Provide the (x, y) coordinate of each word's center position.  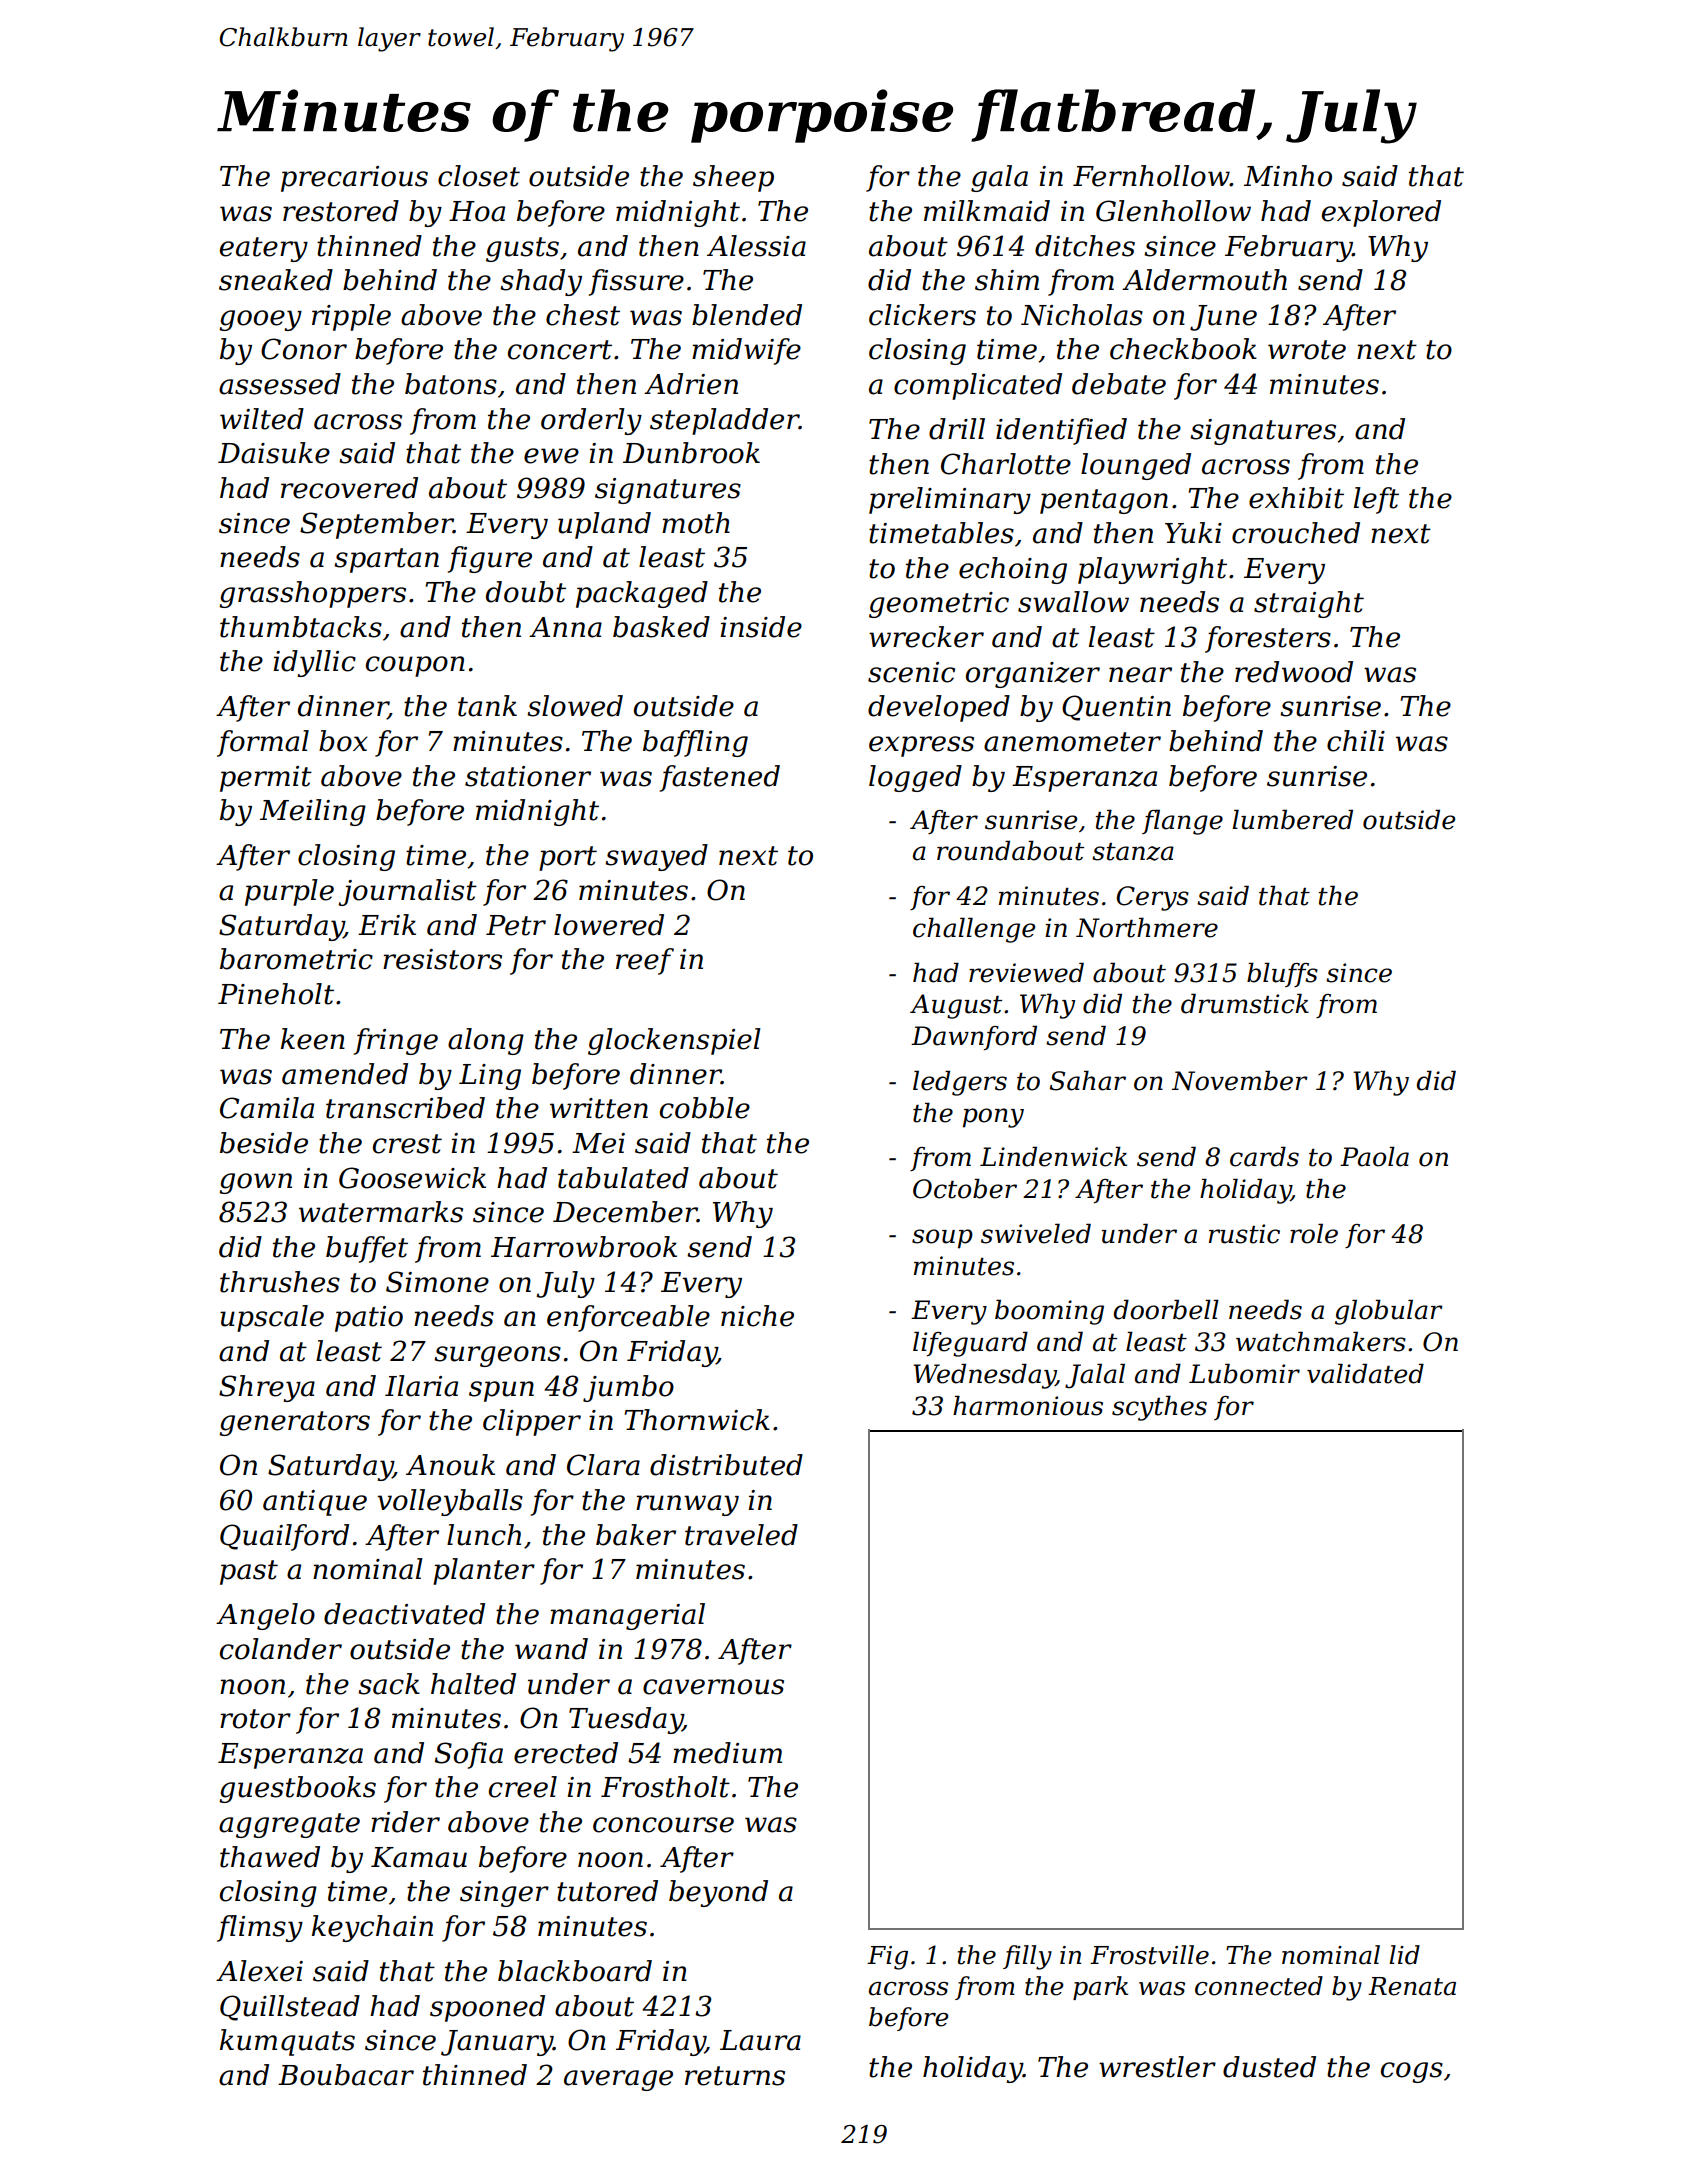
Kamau (419, 1857)
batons (451, 384)
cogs (1412, 2072)
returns (735, 2076)
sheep (733, 178)
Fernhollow (1151, 176)
